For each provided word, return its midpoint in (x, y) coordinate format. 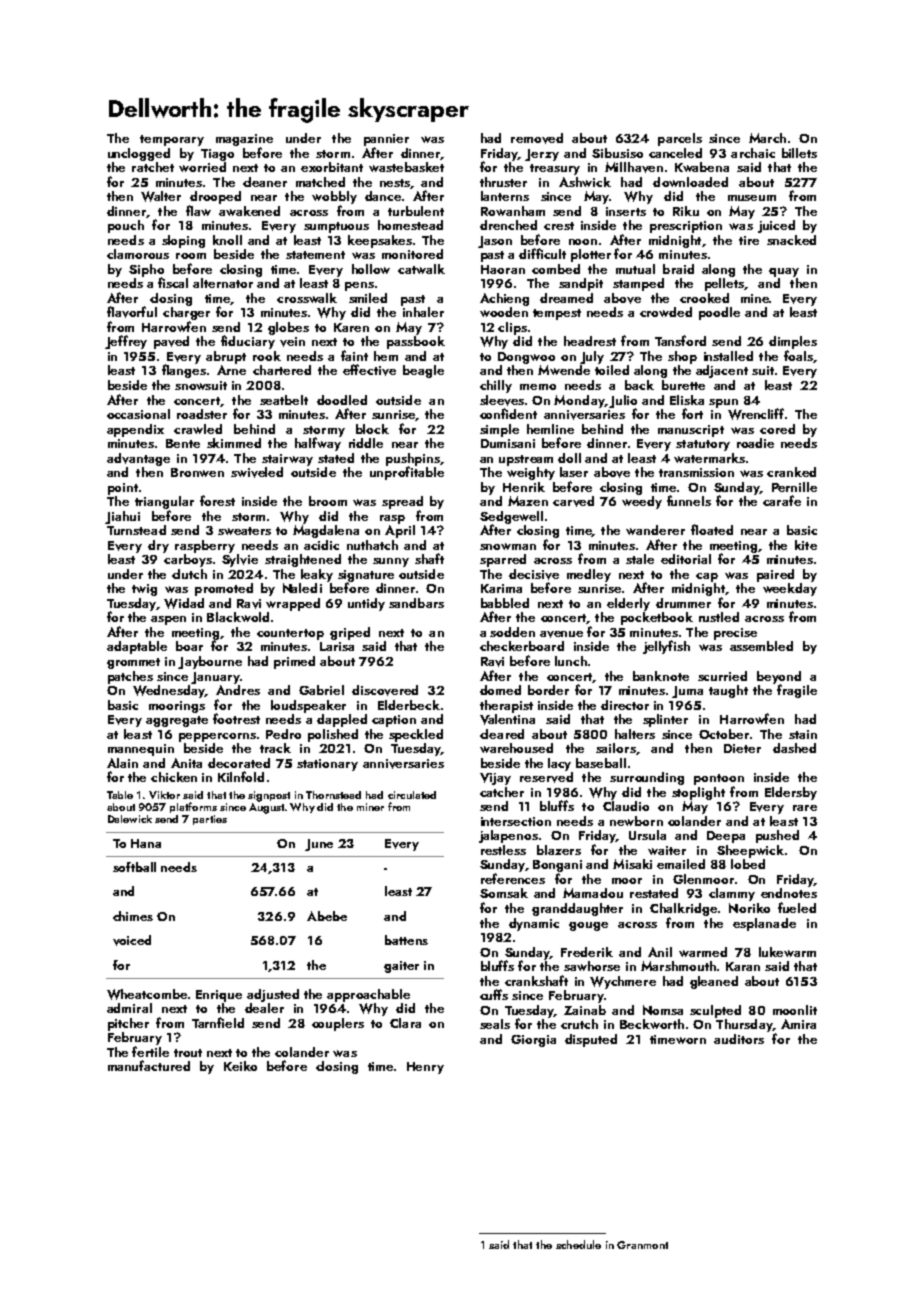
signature (366, 576)
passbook (416, 342)
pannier (386, 140)
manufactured (149, 1065)
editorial (686, 559)
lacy (559, 764)
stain (803, 734)
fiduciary (248, 342)
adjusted (273, 995)
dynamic (534, 924)
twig (144, 590)
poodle (719, 313)
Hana (146, 843)
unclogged (139, 154)
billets (799, 153)
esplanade (764, 924)
